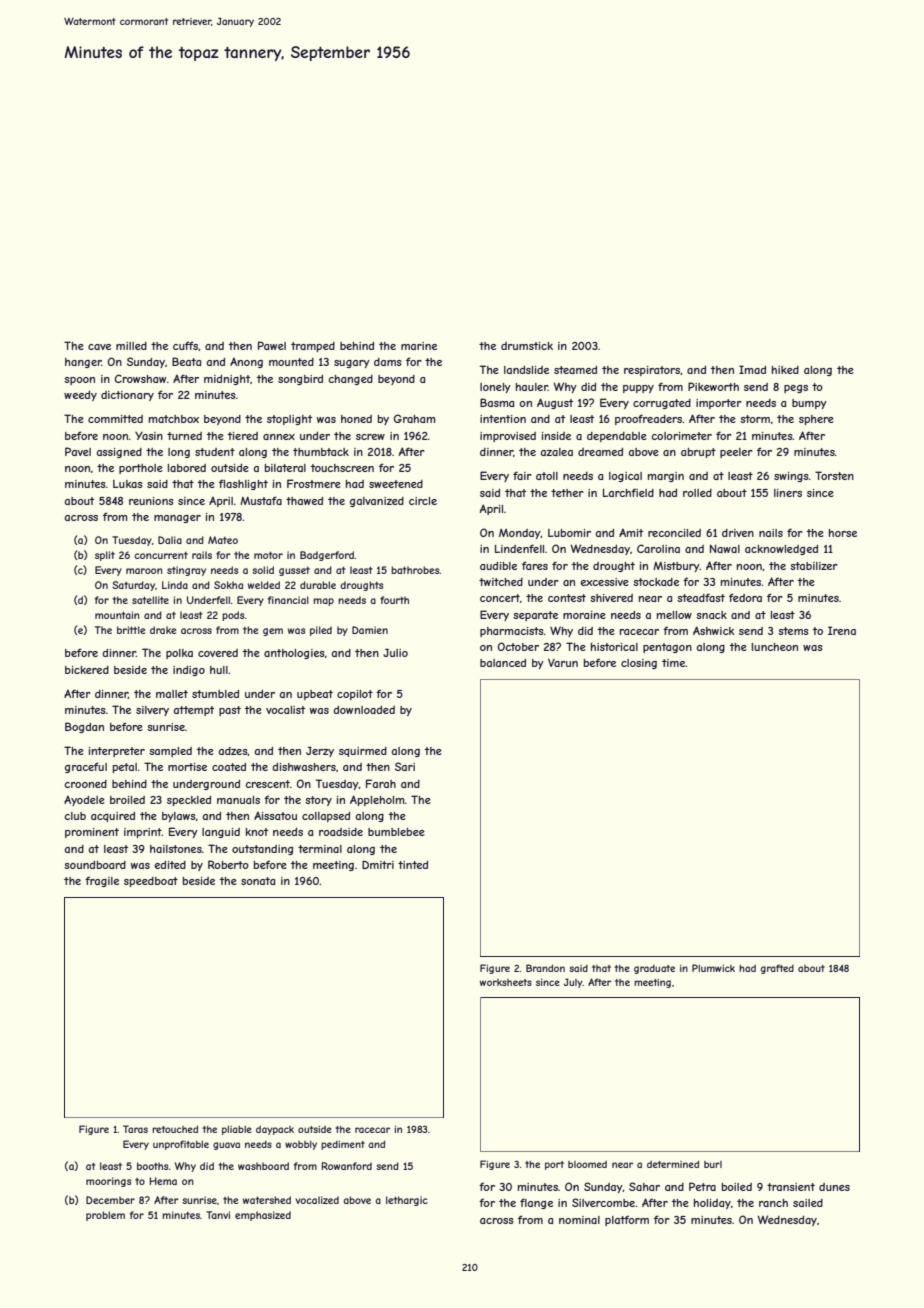 The image size is (924, 1308). What do you see at coordinates (752, 369) in the image?
I see `Imad` at bounding box center [752, 369].
